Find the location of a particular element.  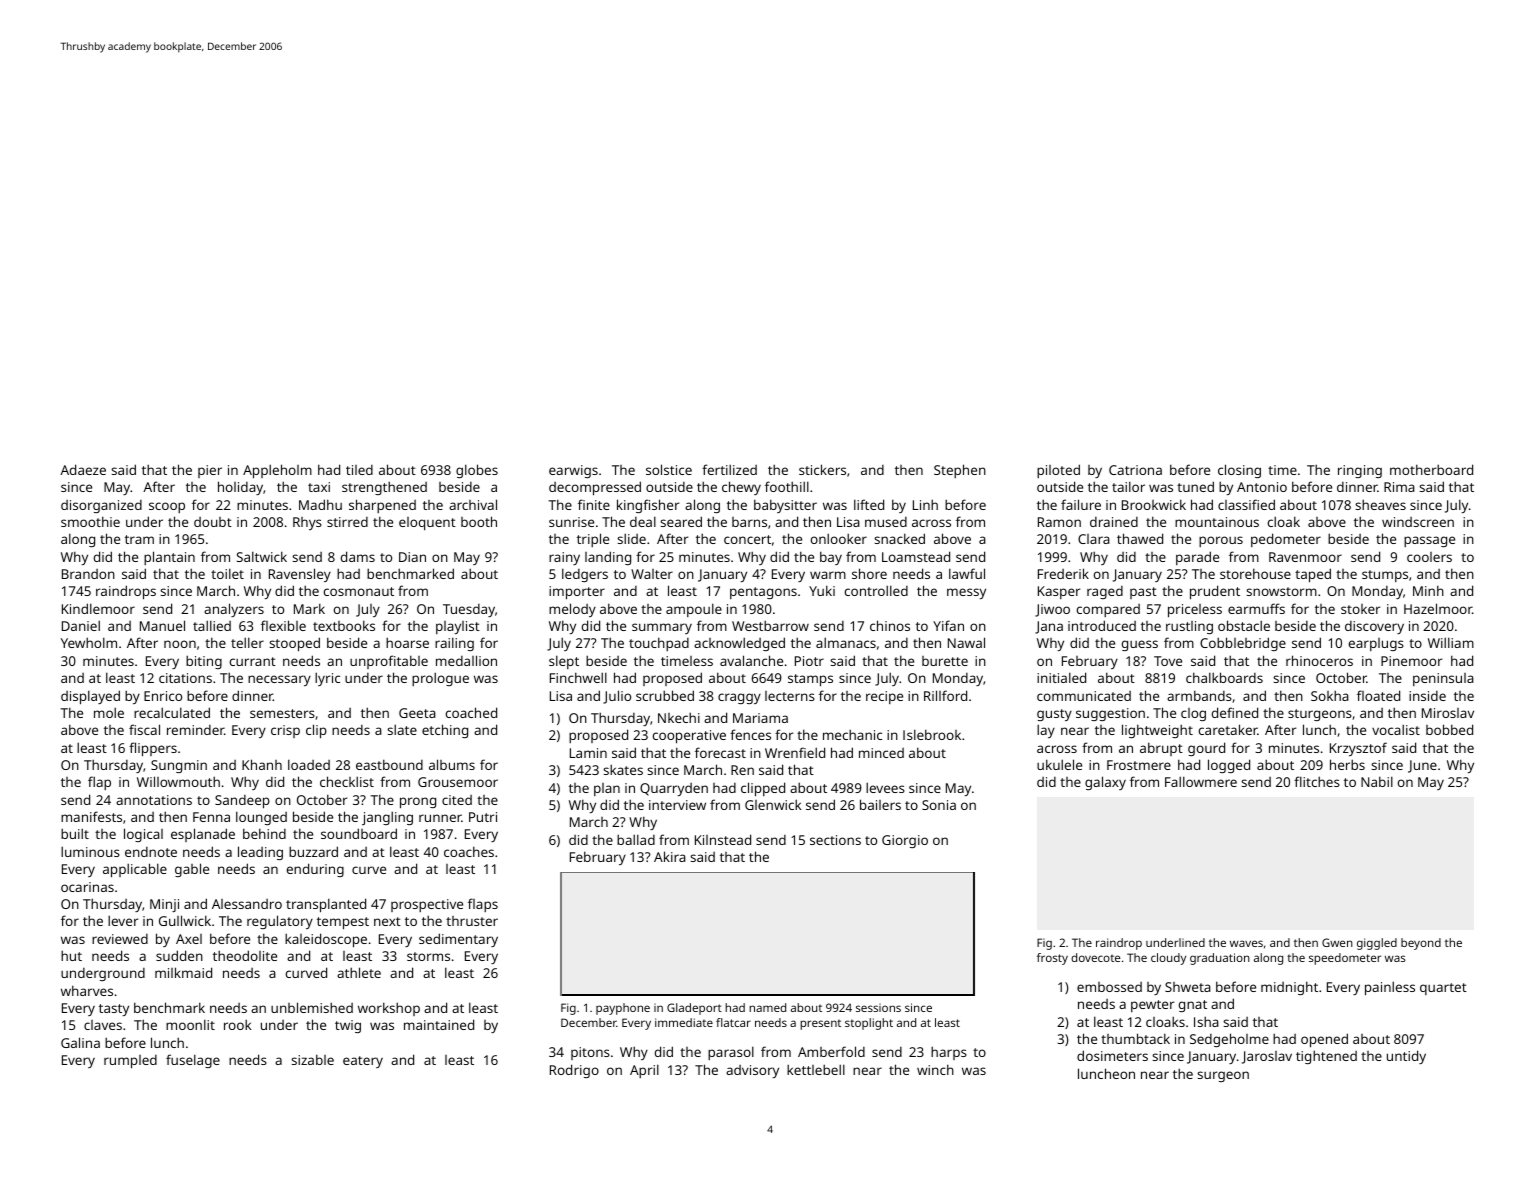

acknowledged is located at coordinates (739, 644).
